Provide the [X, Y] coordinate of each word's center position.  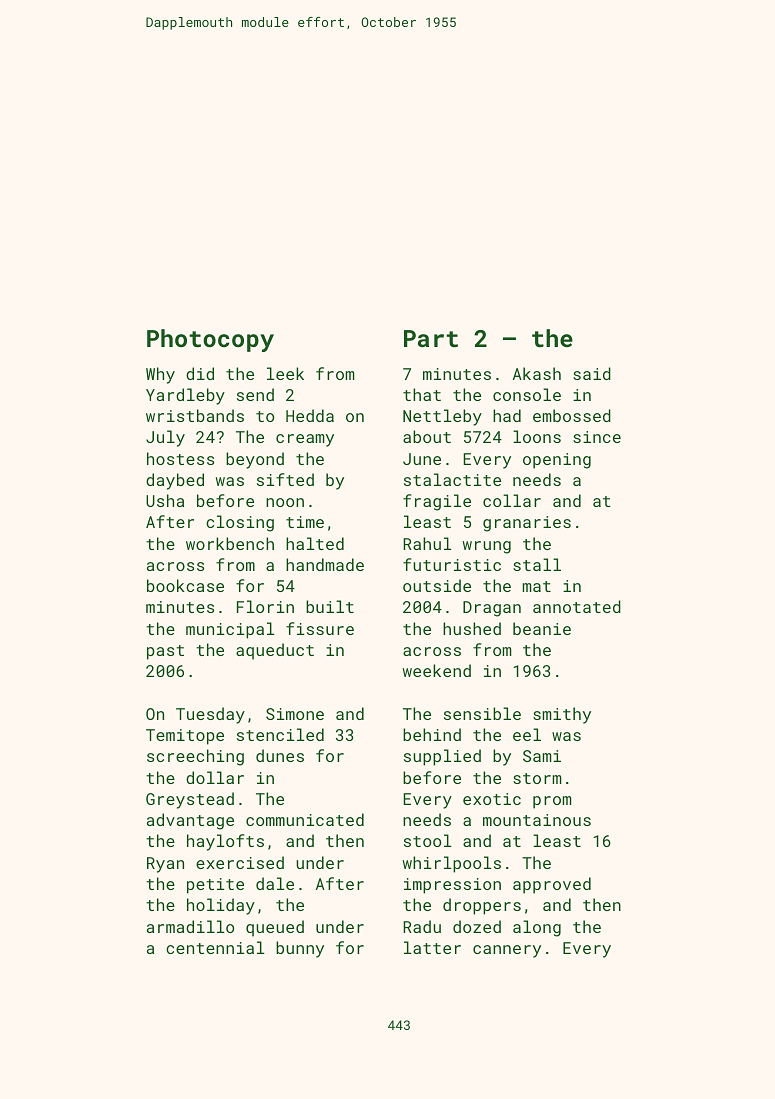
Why [160, 375]
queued [275, 928]
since [597, 437]
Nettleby [442, 417]
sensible [482, 713]
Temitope [185, 737]
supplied [442, 757]
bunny [300, 949]
